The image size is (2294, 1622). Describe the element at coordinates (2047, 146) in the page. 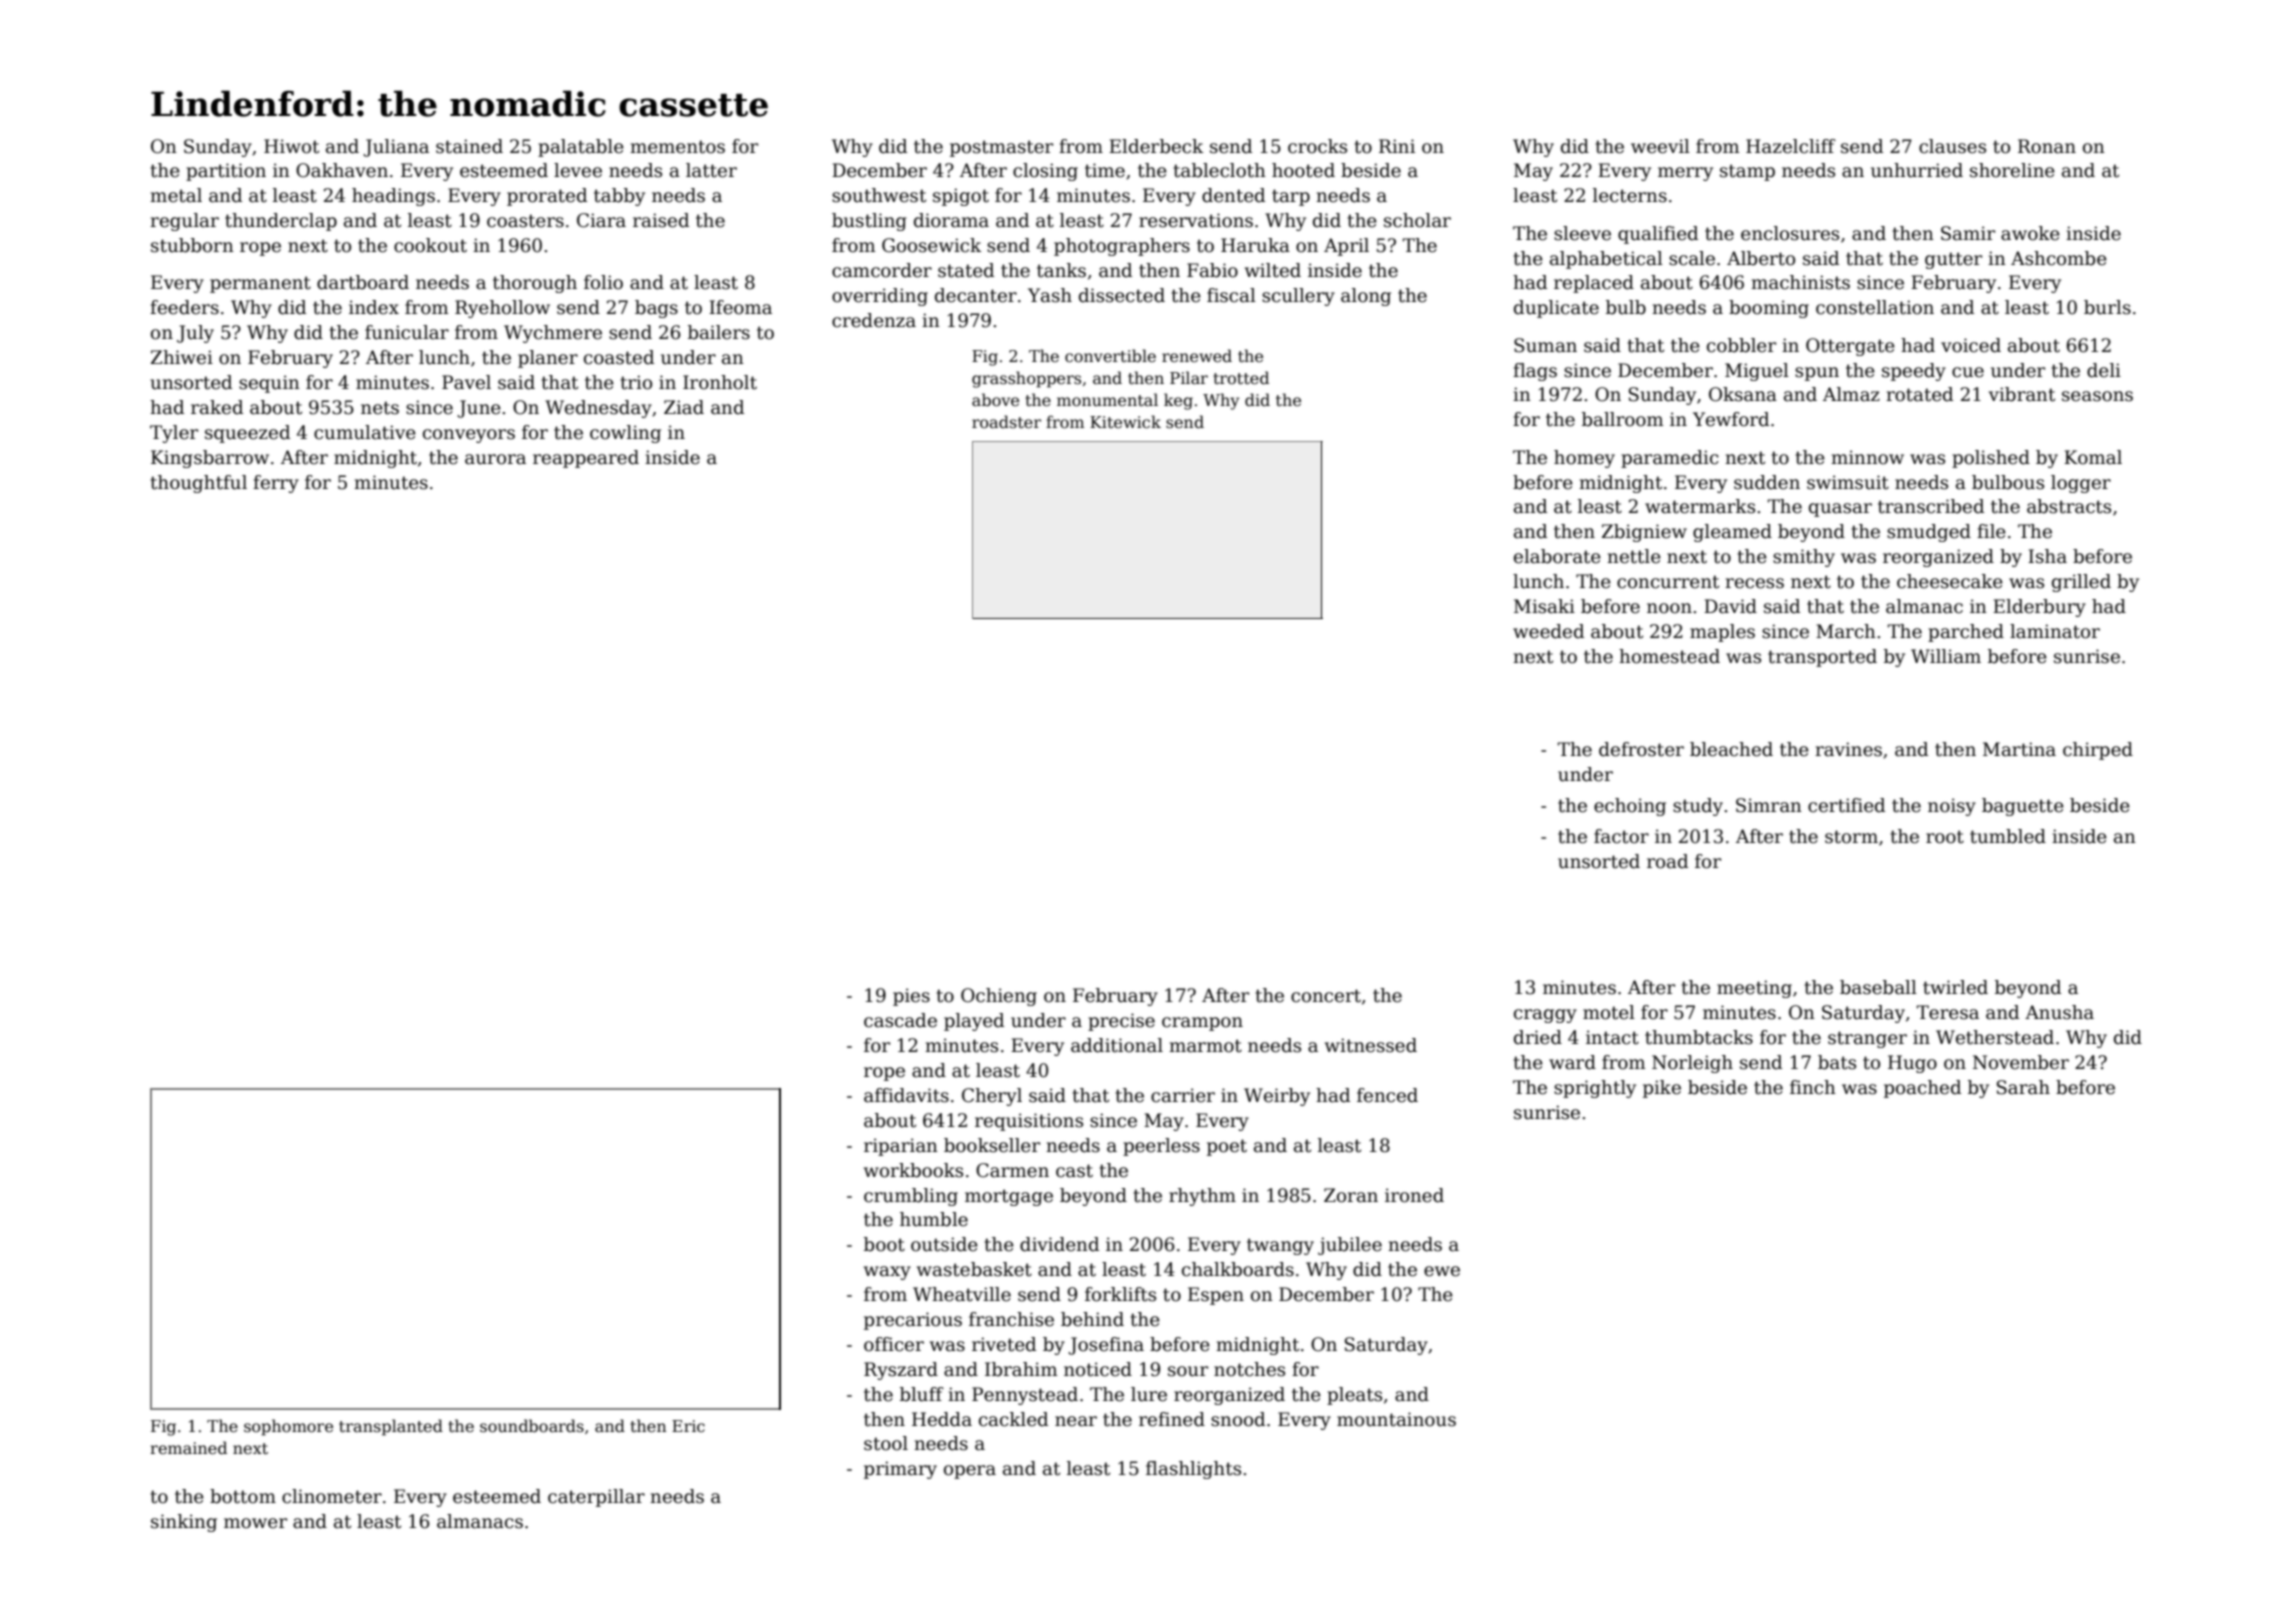

I see `Ronan` at that location.
